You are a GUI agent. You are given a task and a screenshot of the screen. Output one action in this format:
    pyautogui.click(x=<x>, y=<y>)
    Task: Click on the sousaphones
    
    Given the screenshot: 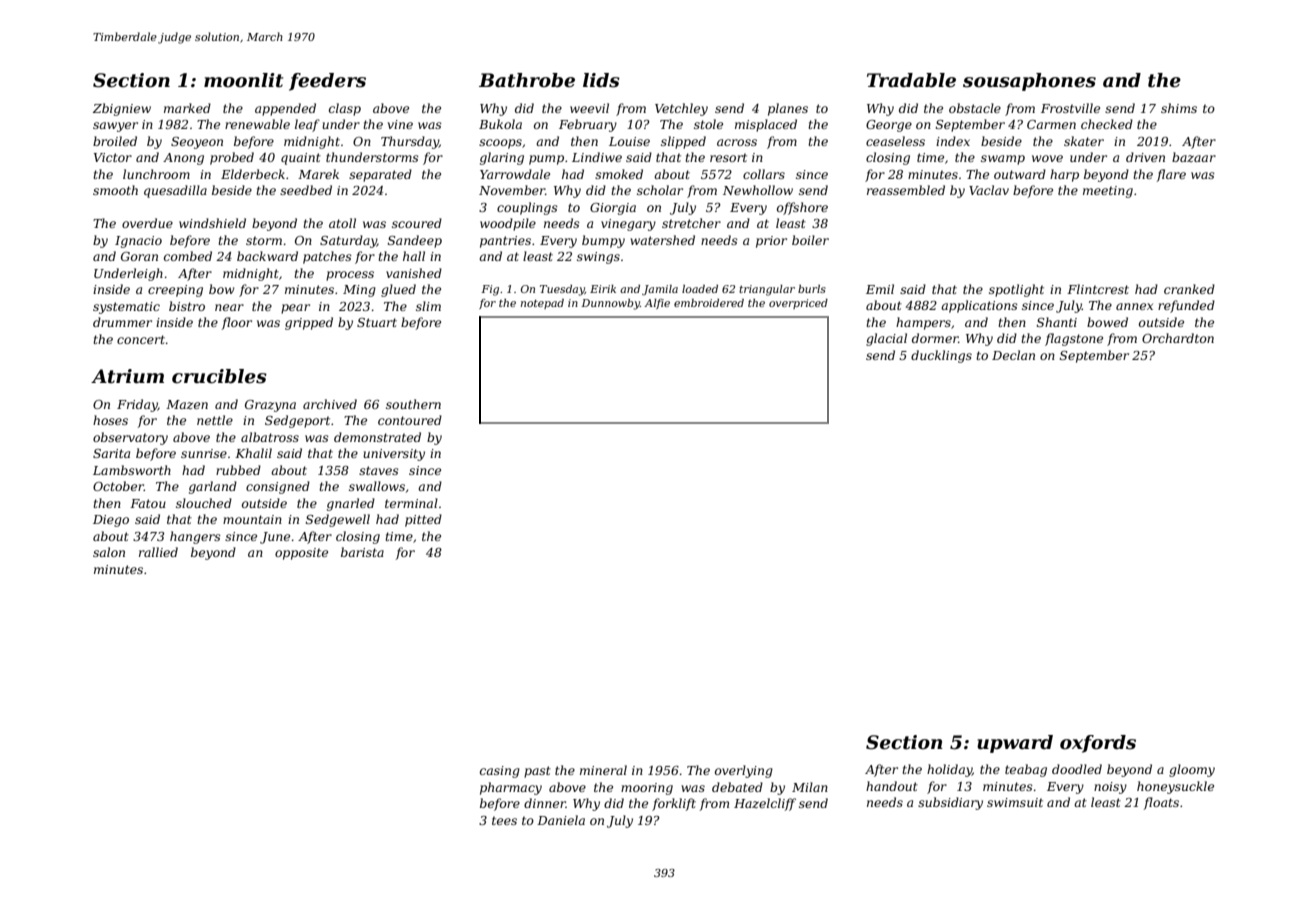 What is the action you would take?
    pyautogui.click(x=1029, y=82)
